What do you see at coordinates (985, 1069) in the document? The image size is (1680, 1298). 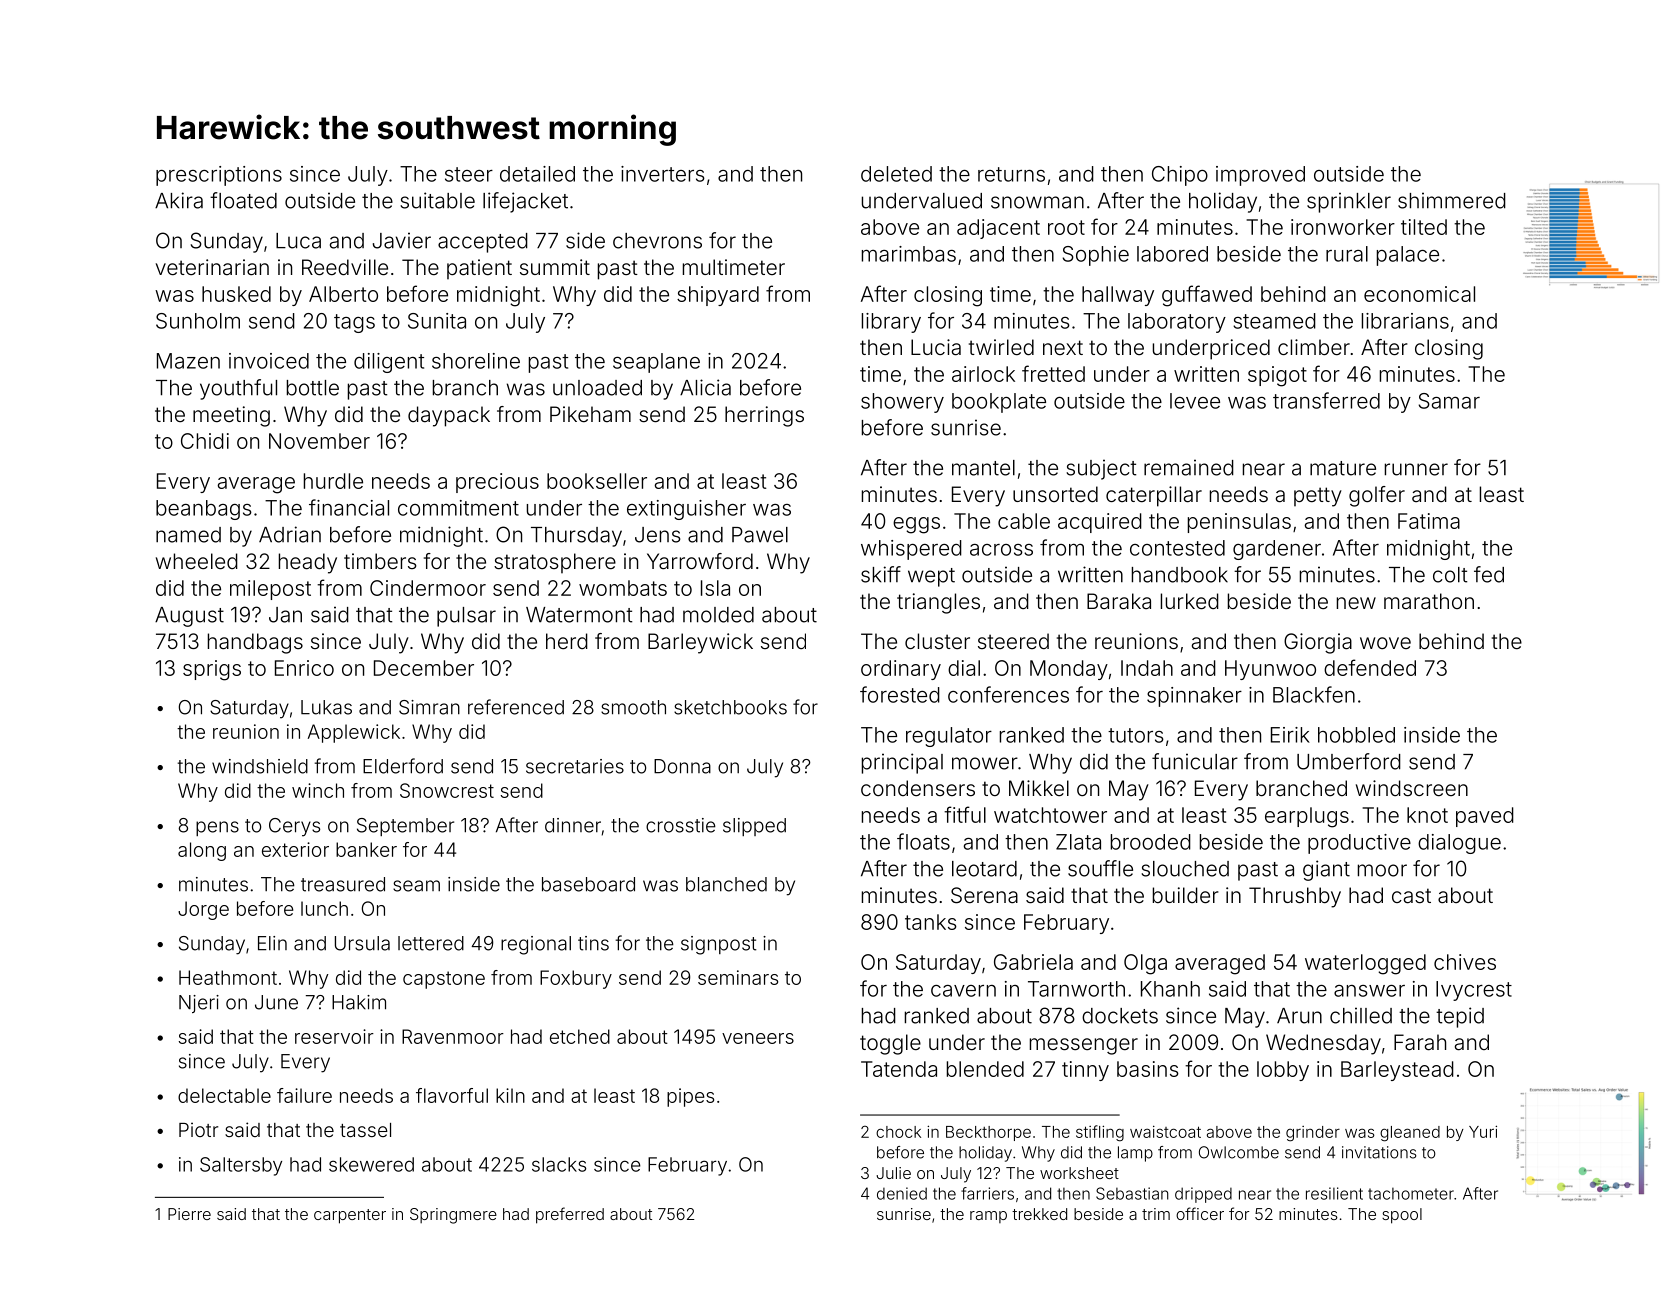 I see `blended` at bounding box center [985, 1069].
